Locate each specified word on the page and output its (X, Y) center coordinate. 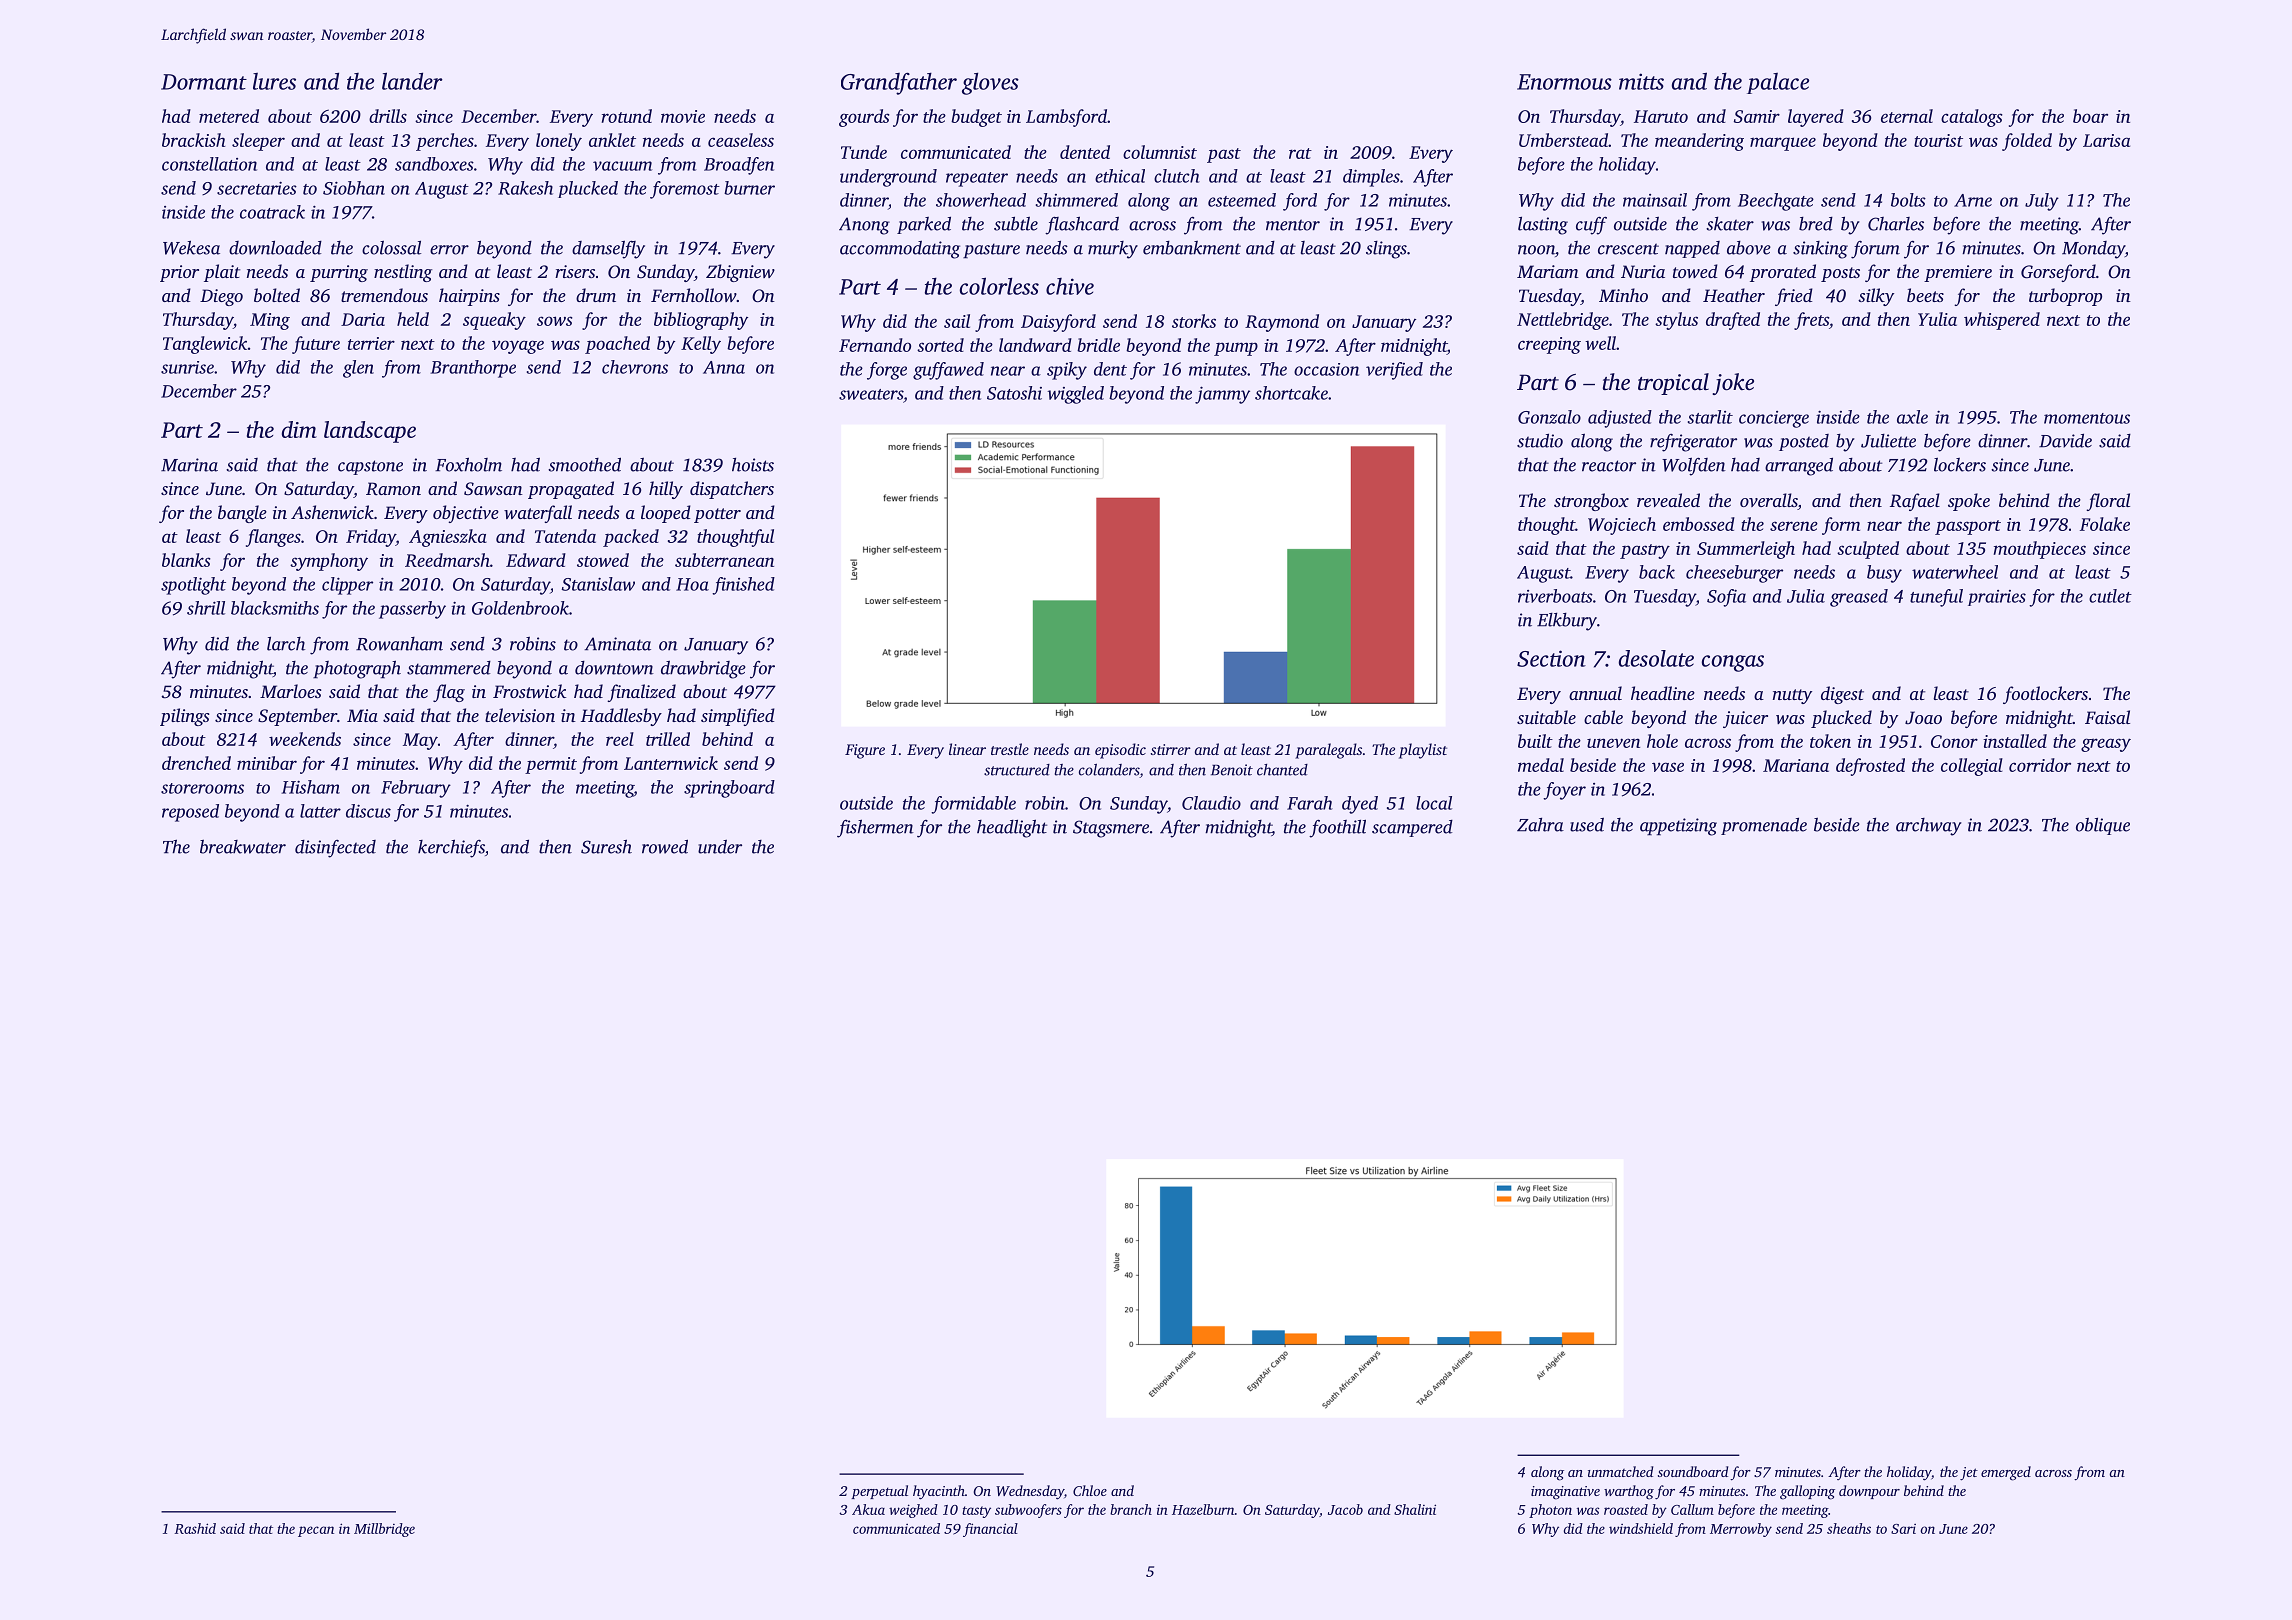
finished (743, 586)
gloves (990, 83)
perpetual (879, 1492)
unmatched (1620, 1471)
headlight (1012, 828)
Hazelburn (1203, 1509)
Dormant (204, 82)
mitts (1641, 81)
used (1587, 824)
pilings (185, 717)
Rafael (1915, 502)
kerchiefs (451, 848)
